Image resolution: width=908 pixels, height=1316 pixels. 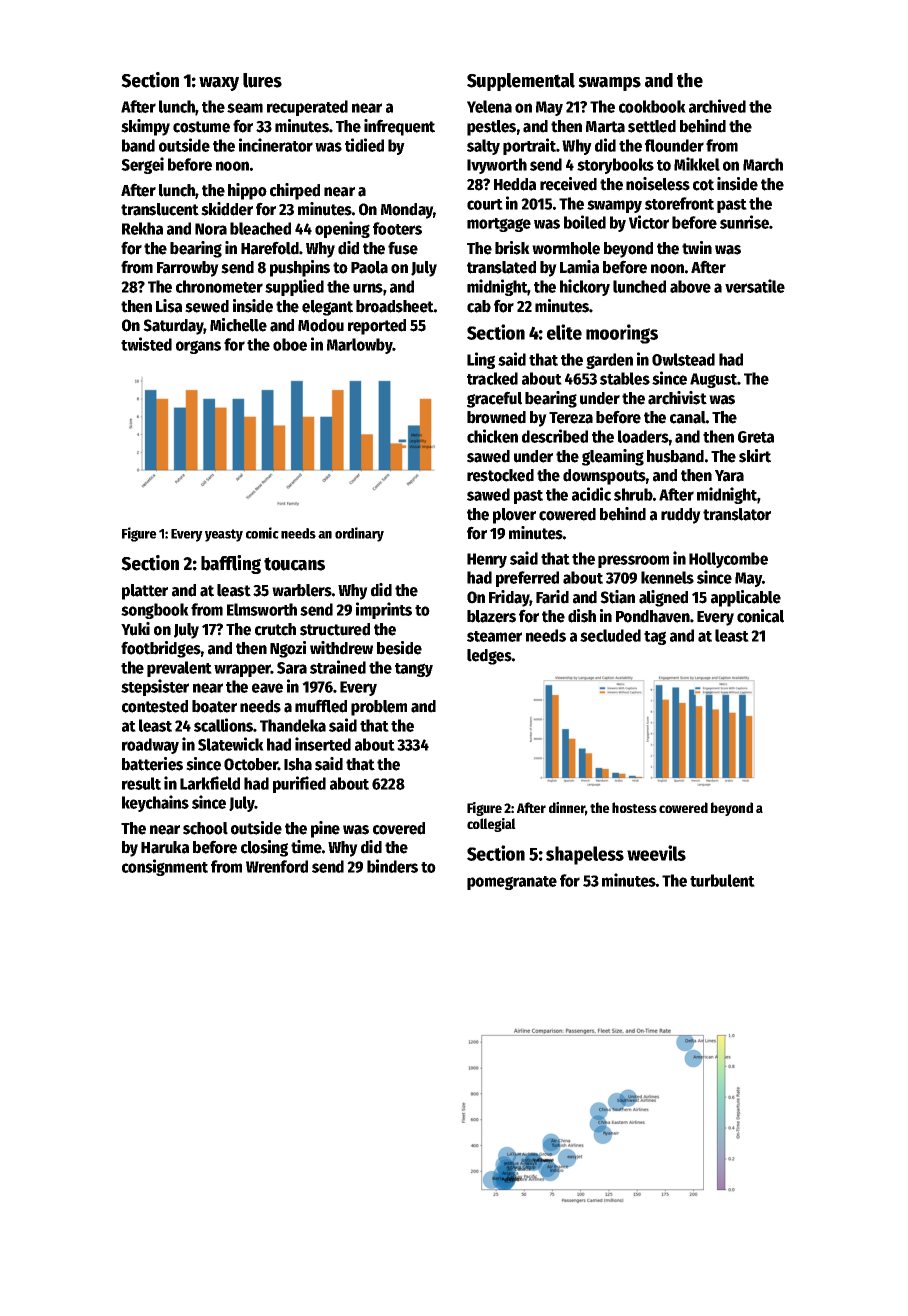 What do you see at coordinates (262, 80) in the document?
I see `lures` at bounding box center [262, 80].
